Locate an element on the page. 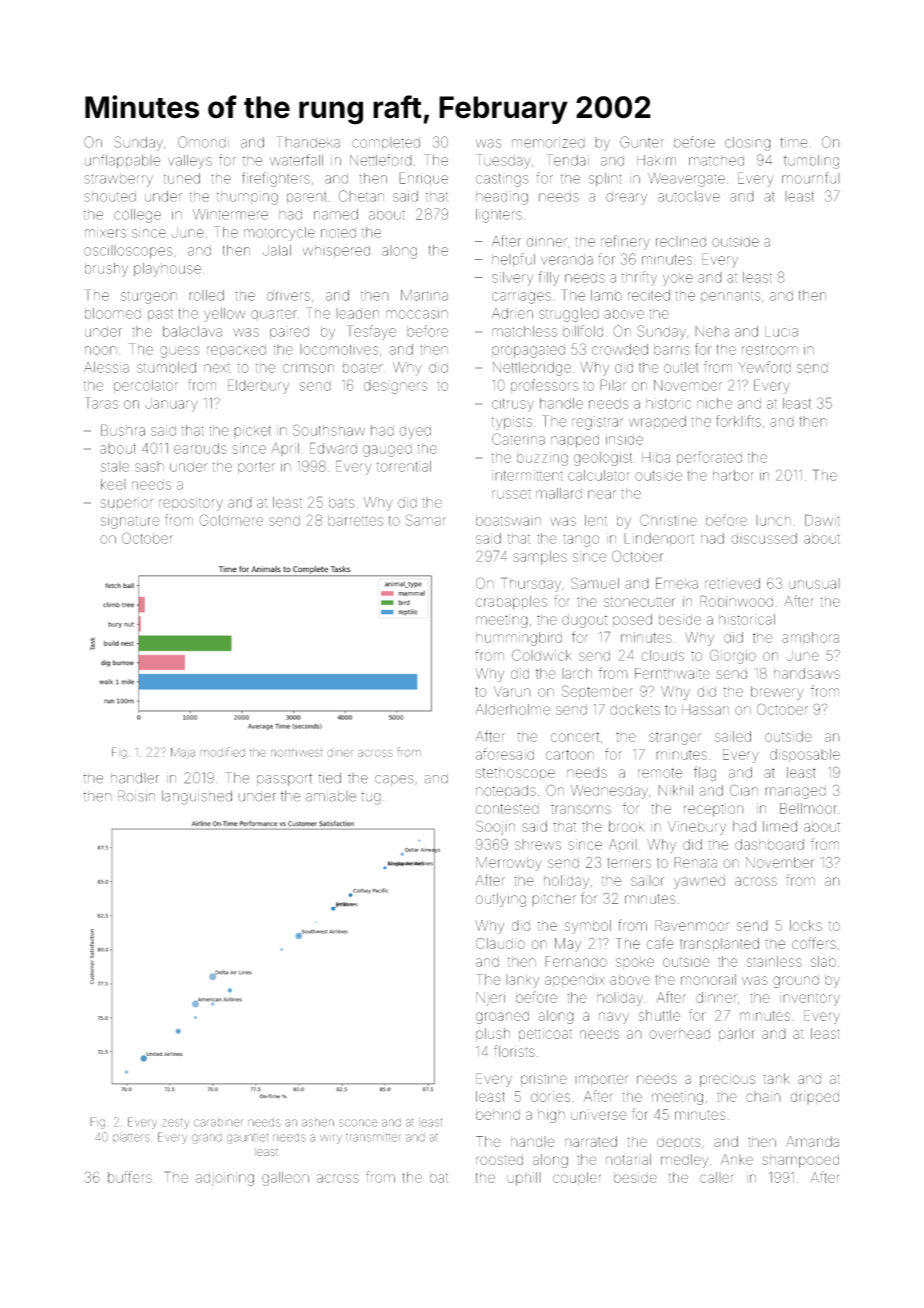 The width and height of the document is (924, 1308). tango is located at coordinates (581, 540).
